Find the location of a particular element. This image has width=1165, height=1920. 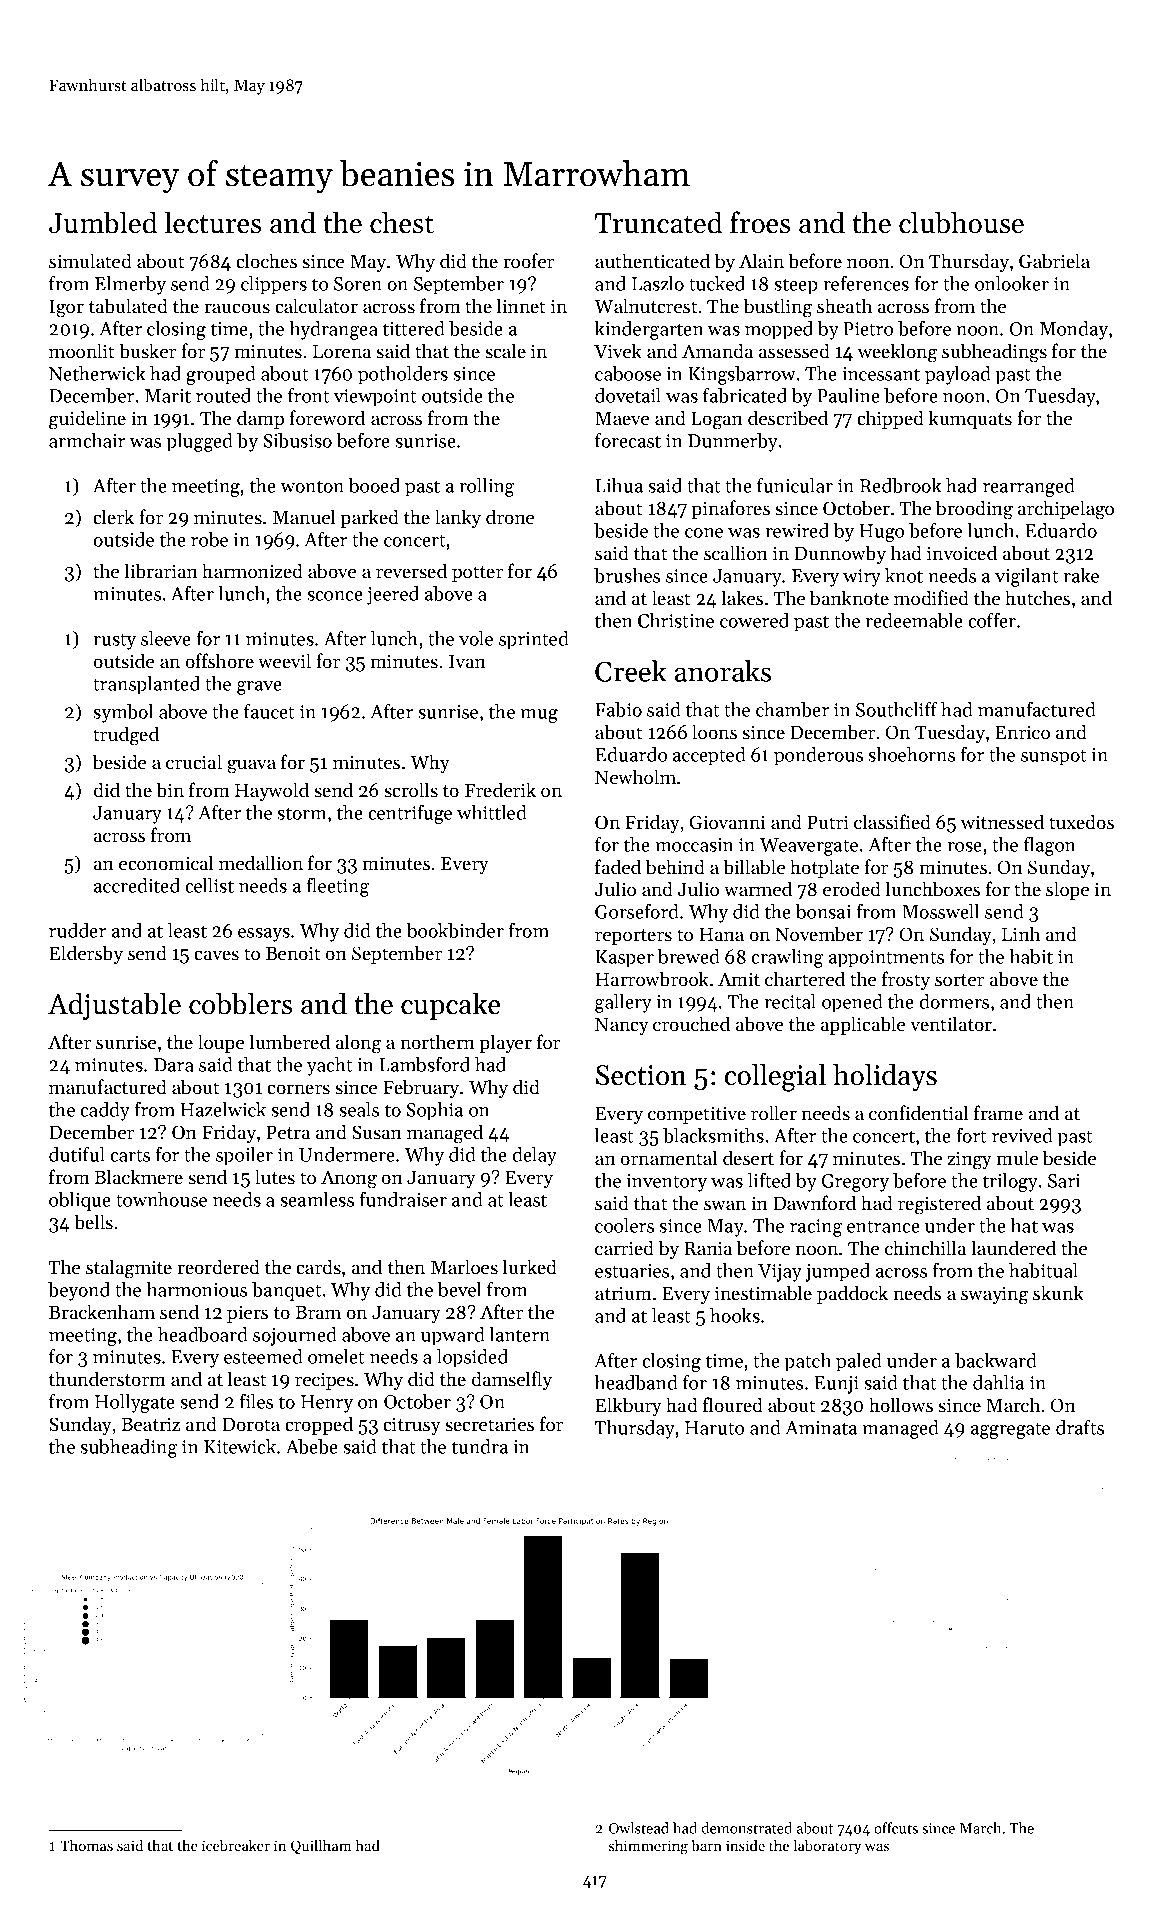

coolers is located at coordinates (624, 1225).
